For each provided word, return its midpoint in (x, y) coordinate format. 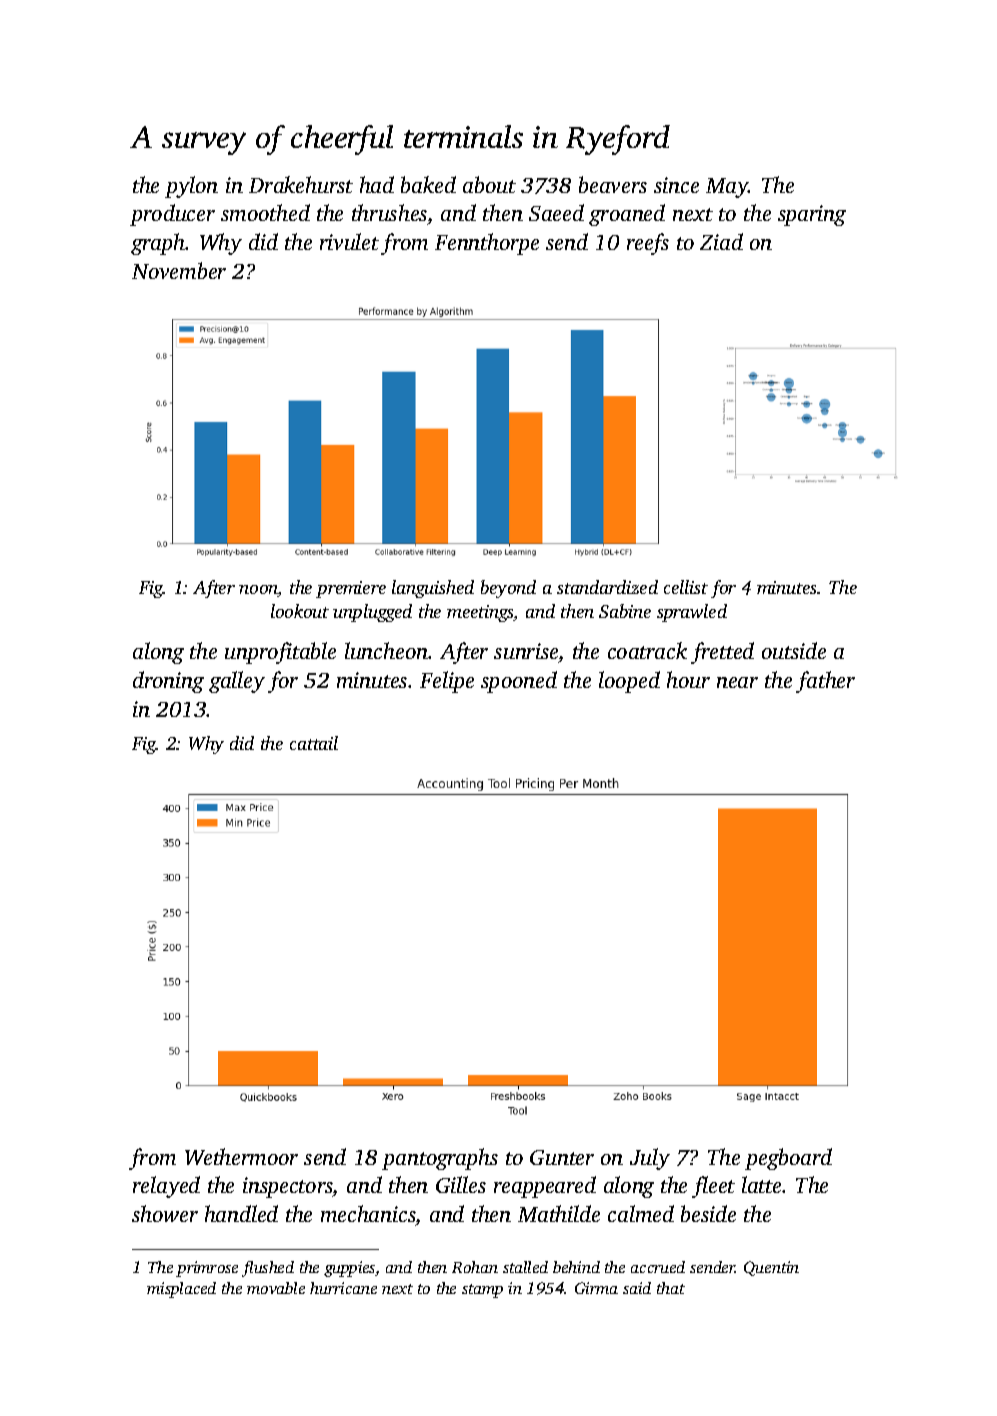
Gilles (461, 1184)
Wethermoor (241, 1156)
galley (237, 682)
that (671, 1288)
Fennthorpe (487, 244)
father (825, 682)
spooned (519, 682)
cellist (686, 587)
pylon (191, 187)
